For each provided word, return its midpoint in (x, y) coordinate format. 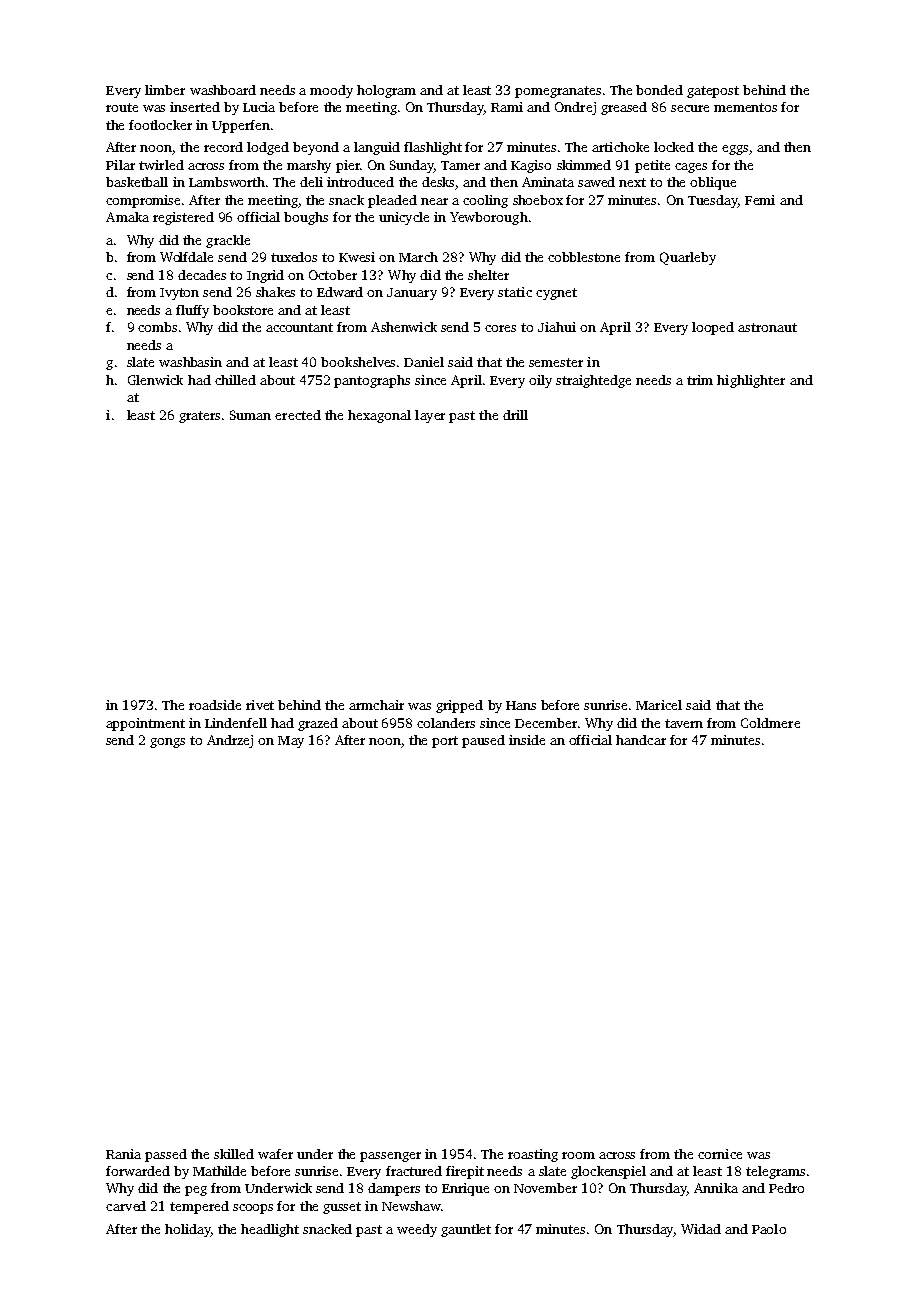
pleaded (392, 201)
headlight (270, 1230)
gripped (459, 706)
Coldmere (770, 723)
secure (690, 108)
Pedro (786, 1188)
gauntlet (466, 1230)
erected (298, 415)
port (445, 742)
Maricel (659, 705)
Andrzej (230, 741)
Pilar (120, 165)
